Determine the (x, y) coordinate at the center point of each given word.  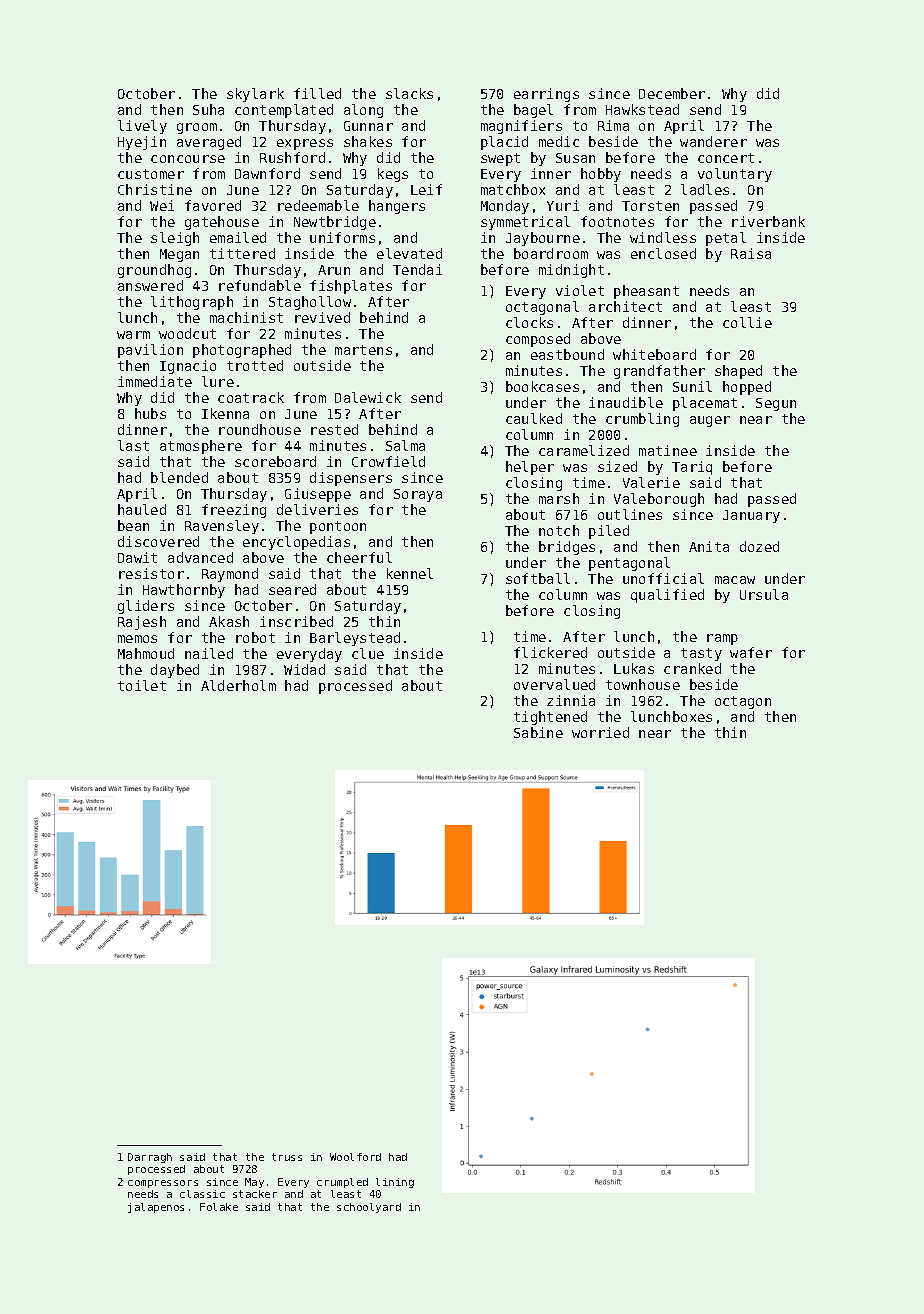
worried (600, 732)
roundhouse (260, 429)
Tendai (417, 269)
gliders (146, 607)
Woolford (355, 1157)
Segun (776, 404)
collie (747, 322)
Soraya (418, 495)
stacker (255, 1194)
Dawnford (267, 173)
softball (538, 578)
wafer (751, 652)
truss (287, 1157)
